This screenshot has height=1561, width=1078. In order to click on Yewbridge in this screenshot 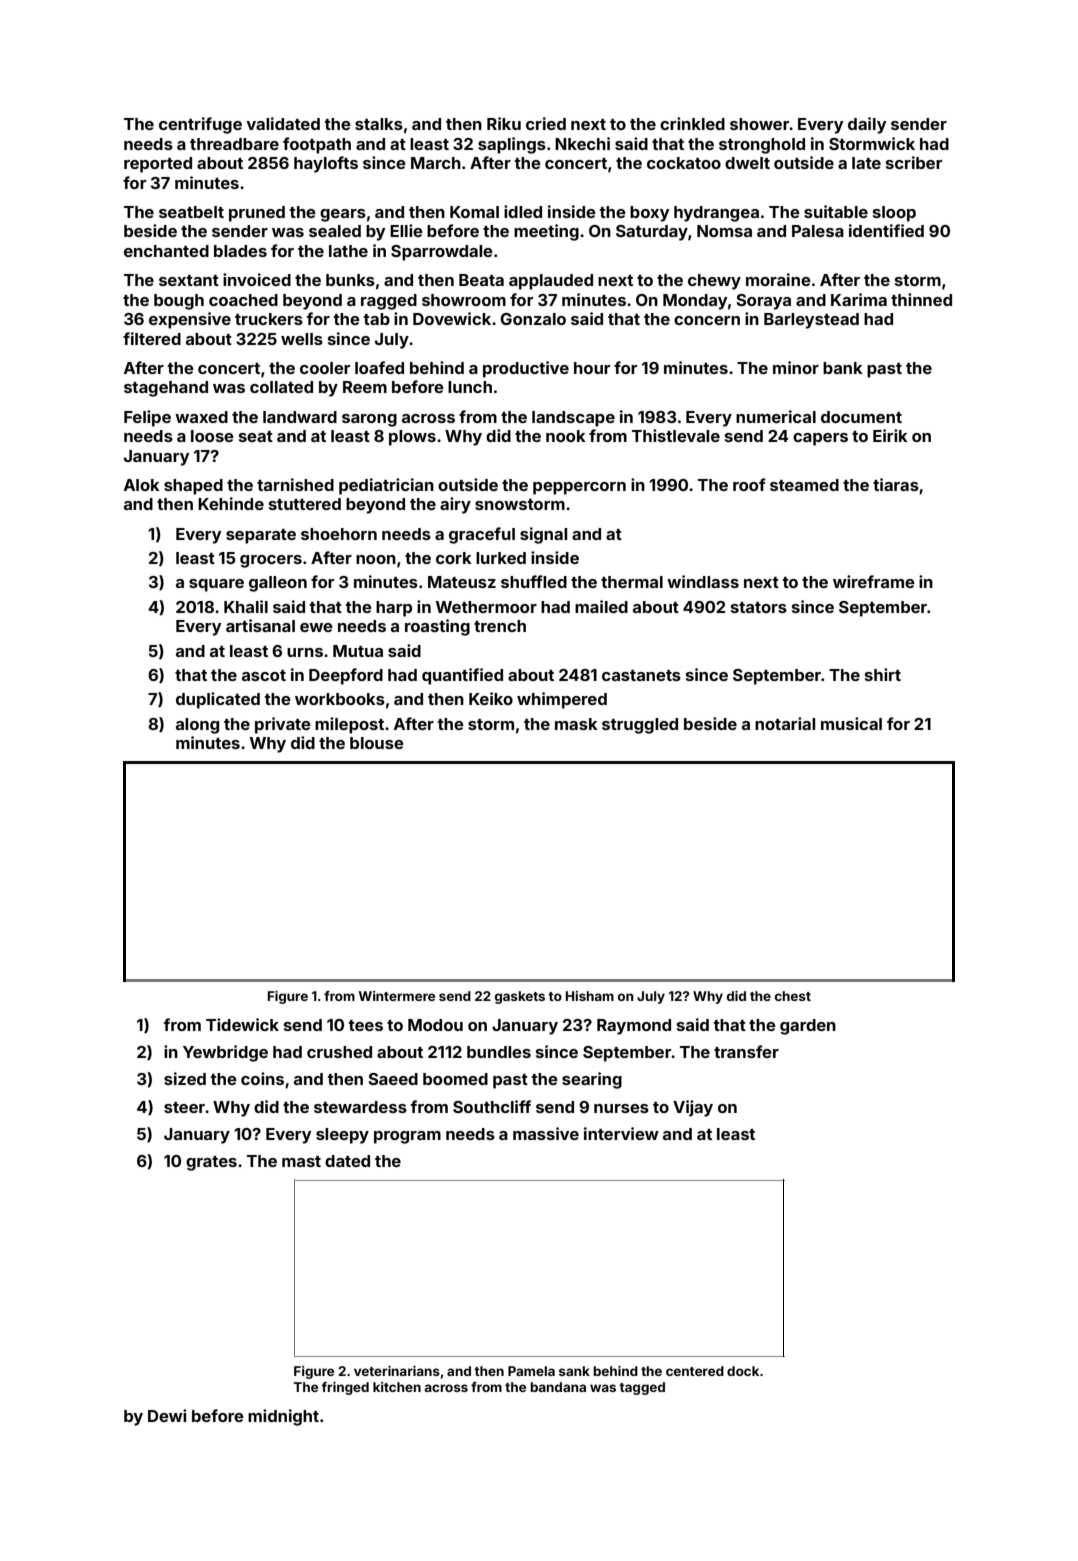, I will do `click(225, 1053)`.
